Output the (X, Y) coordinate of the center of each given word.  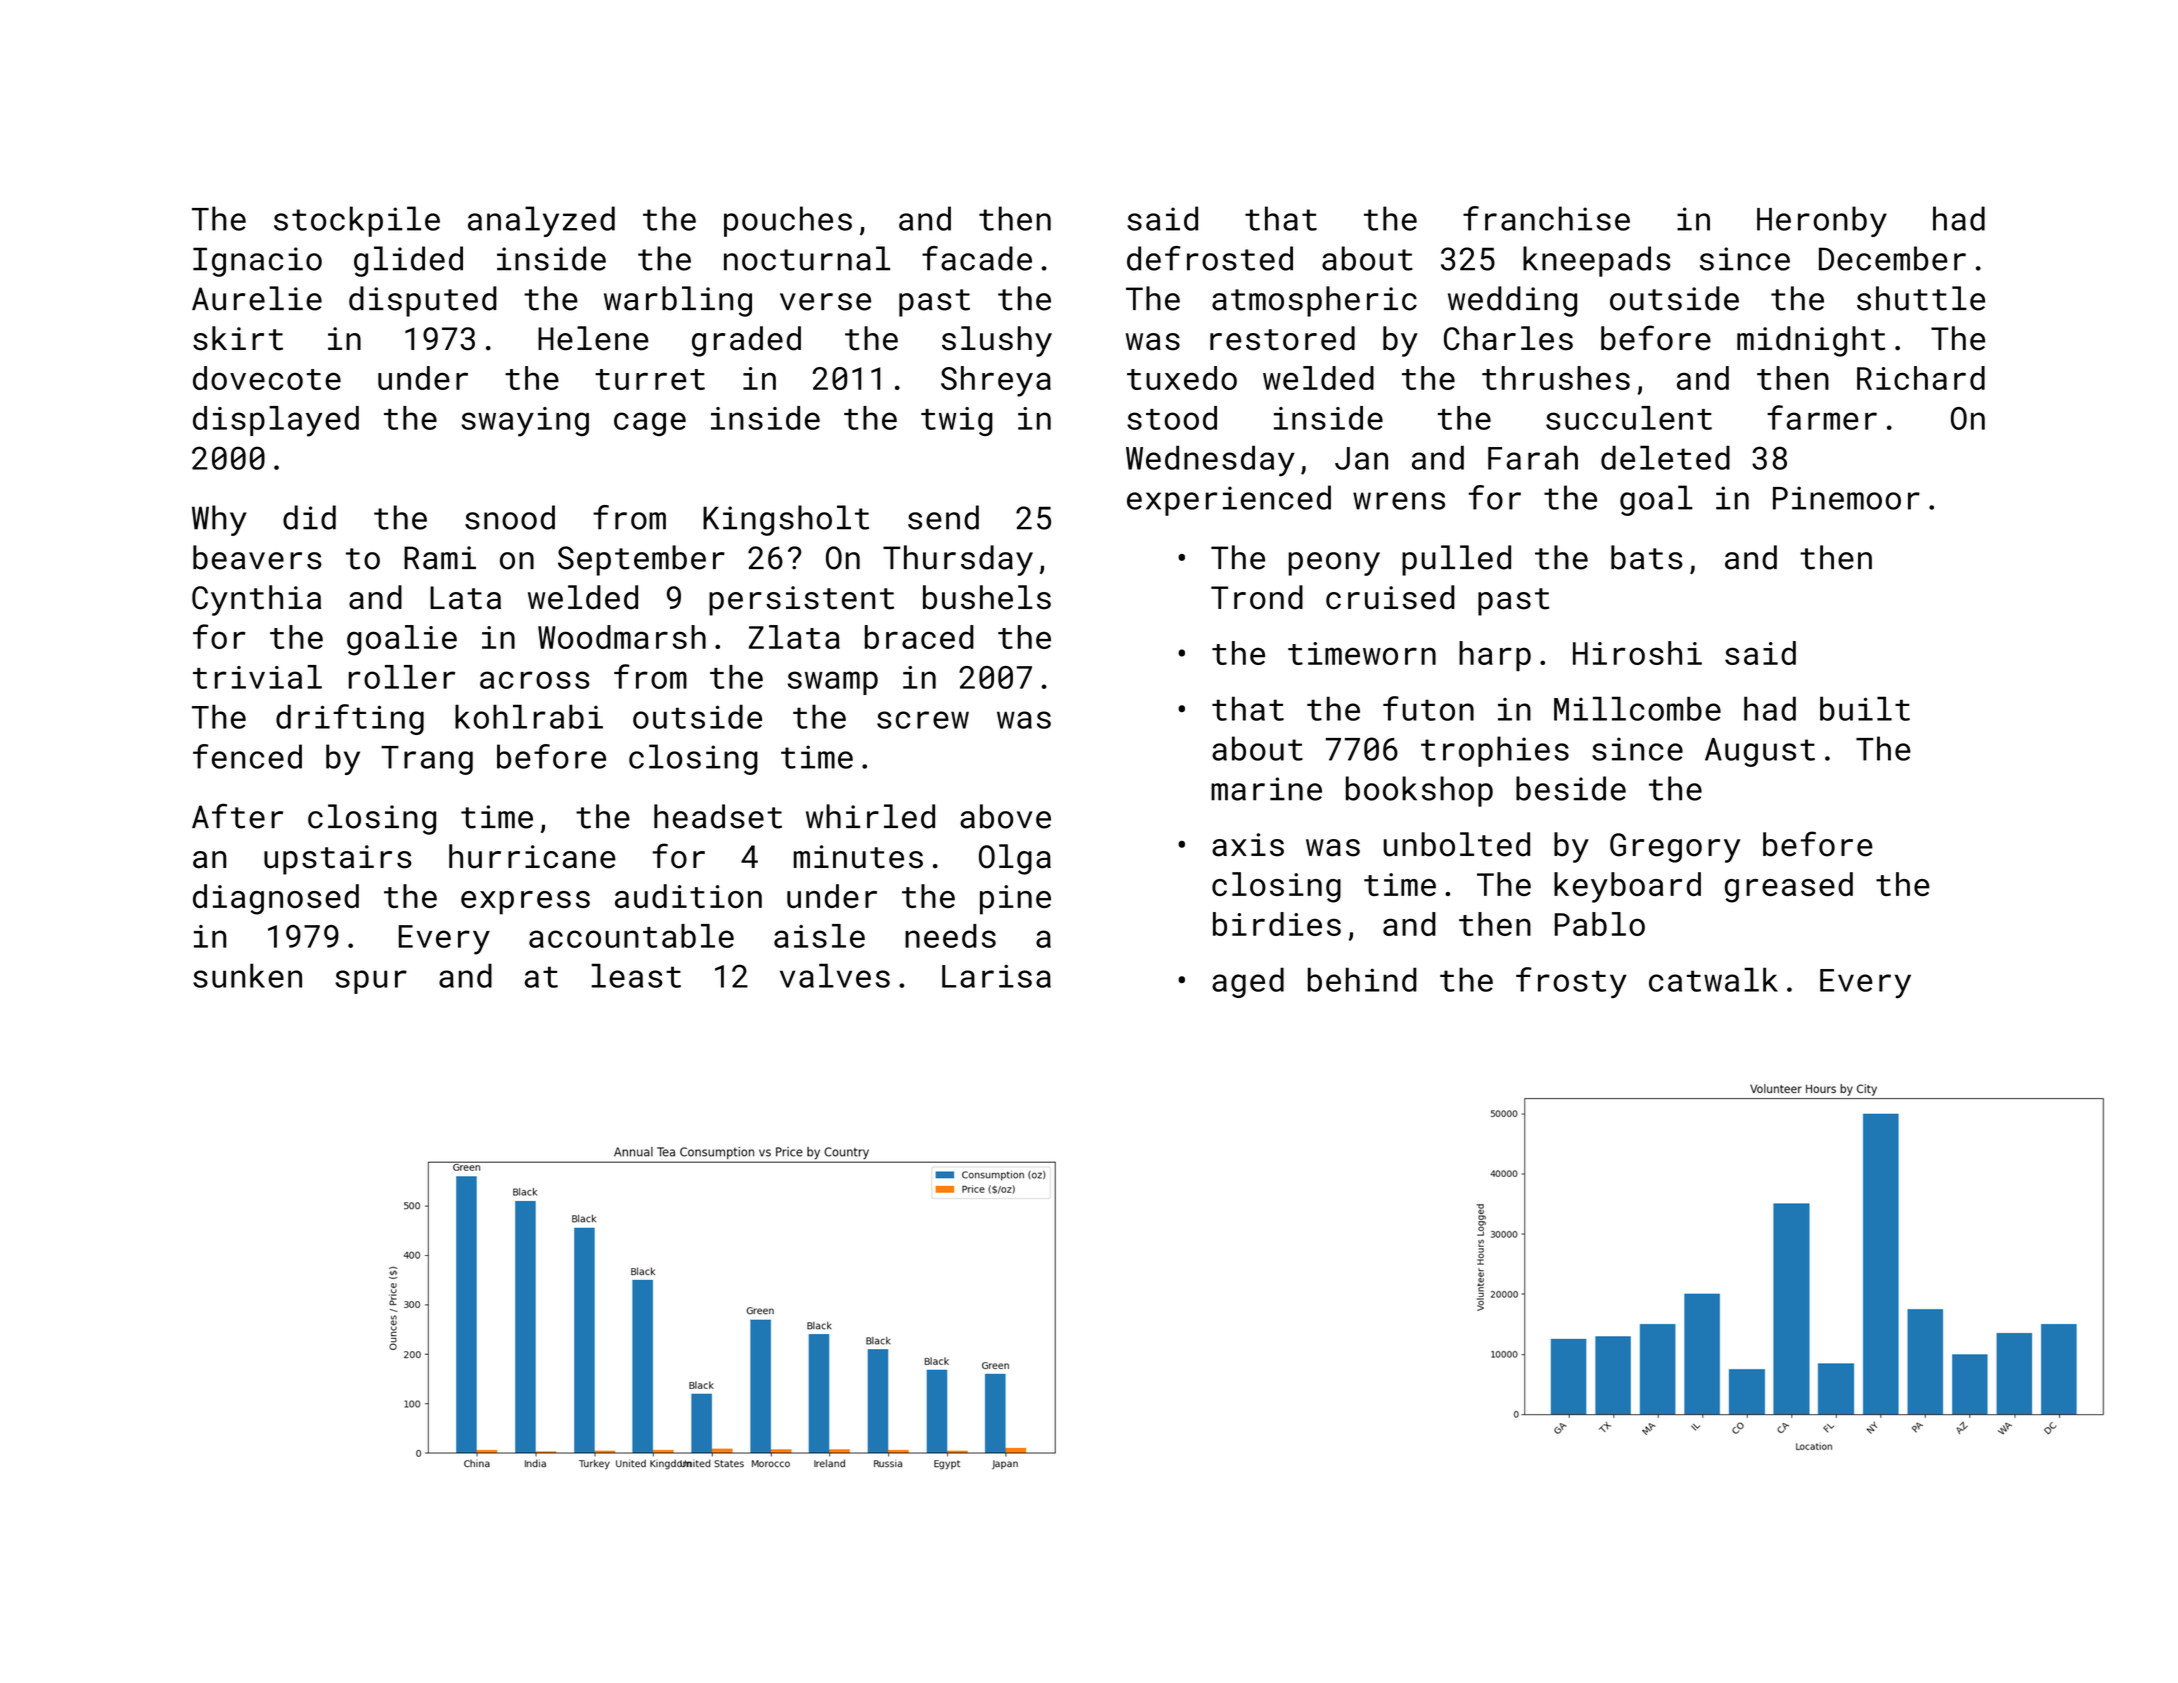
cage (650, 424)
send (943, 517)
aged (1248, 982)
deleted (1665, 457)
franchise (1546, 218)
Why (219, 520)
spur (371, 982)
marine (1266, 789)
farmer (1822, 417)
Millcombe (1637, 708)
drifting (350, 719)
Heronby (1822, 221)
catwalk (1713, 979)
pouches (788, 221)
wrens (1399, 501)
